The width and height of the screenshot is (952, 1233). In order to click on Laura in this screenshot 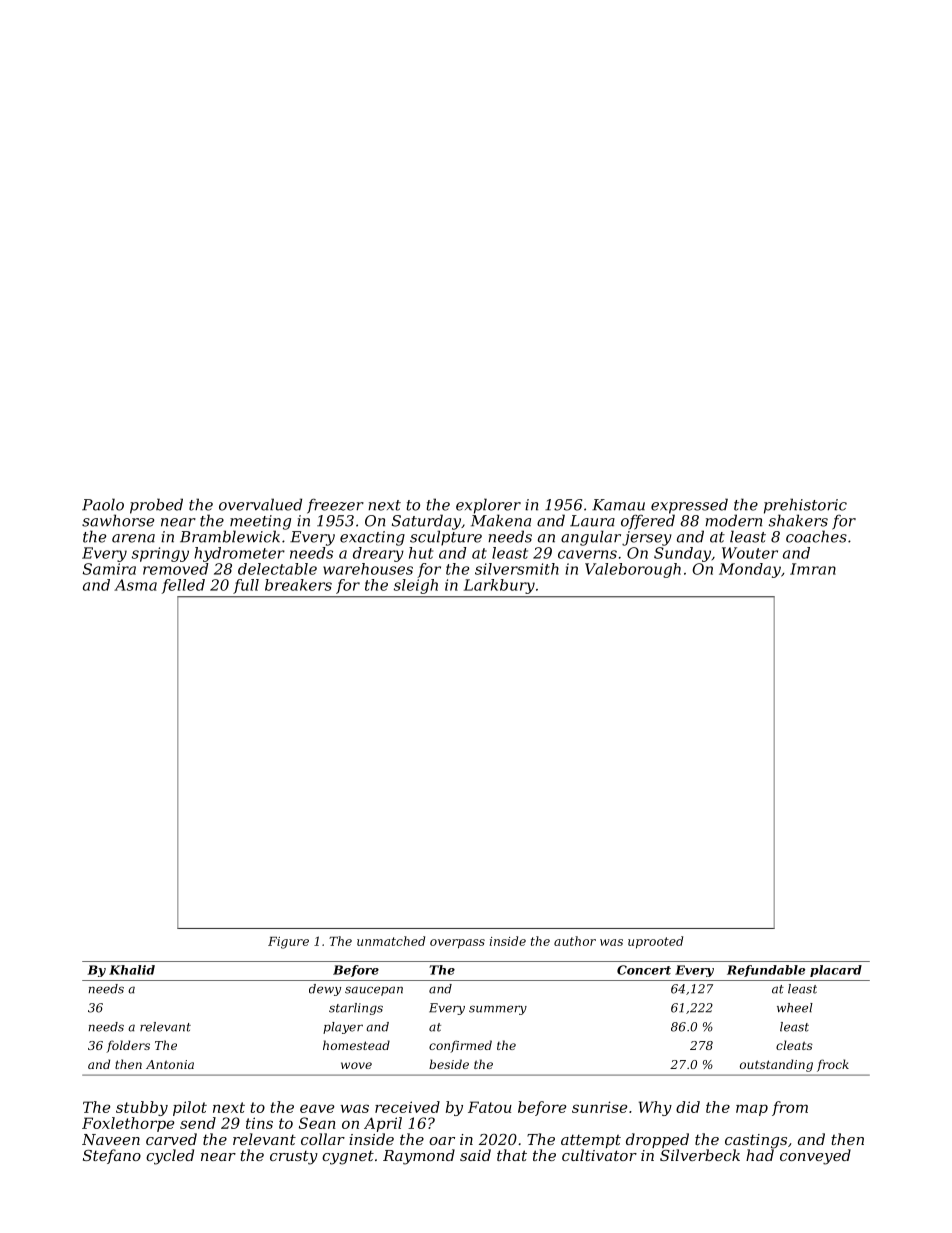, I will do `click(592, 521)`.
